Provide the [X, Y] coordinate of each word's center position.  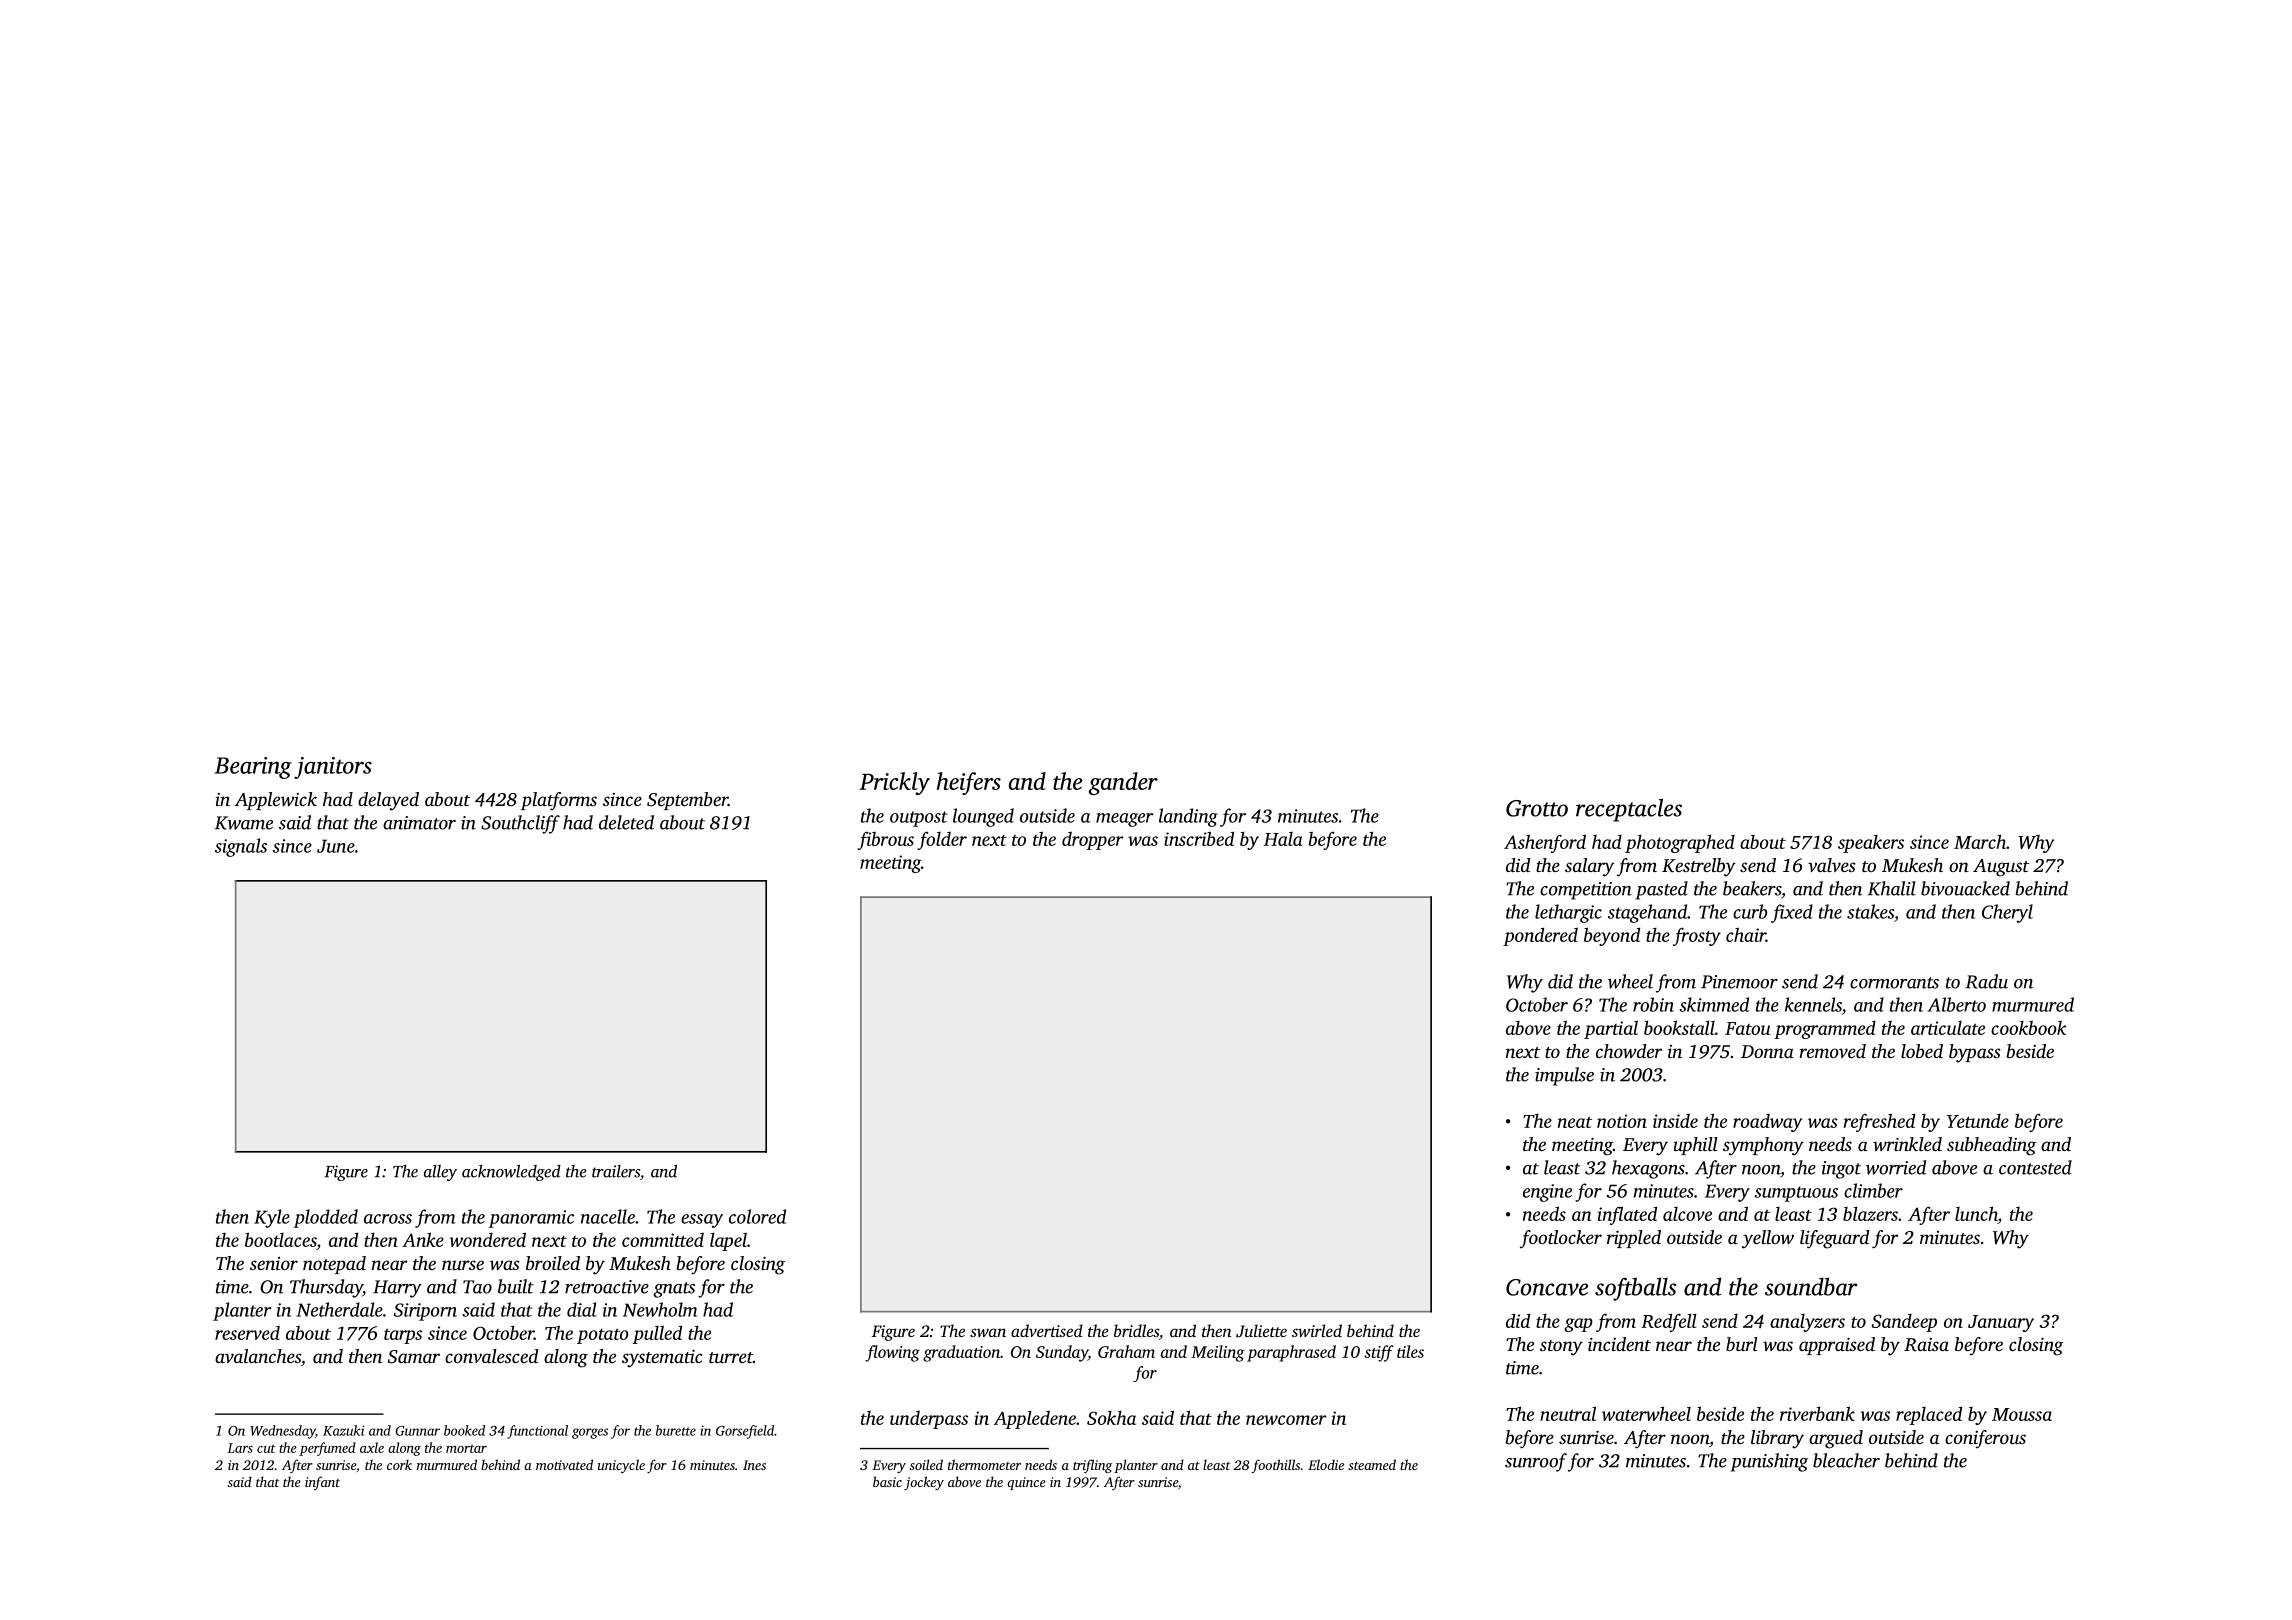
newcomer [1286, 1420]
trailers [616, 1171]
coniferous [1985, 1439]
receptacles [1629, 810]
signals [241, 847]
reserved [247, 1333]
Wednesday [282, 1432]
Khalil [1892, 888]
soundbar [1811, 1286]
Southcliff [520, 824]
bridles [1136, 1330]
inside [1675, 1121]
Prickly [894, 783]
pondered [1540, 936]
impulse [1564, 1076]
